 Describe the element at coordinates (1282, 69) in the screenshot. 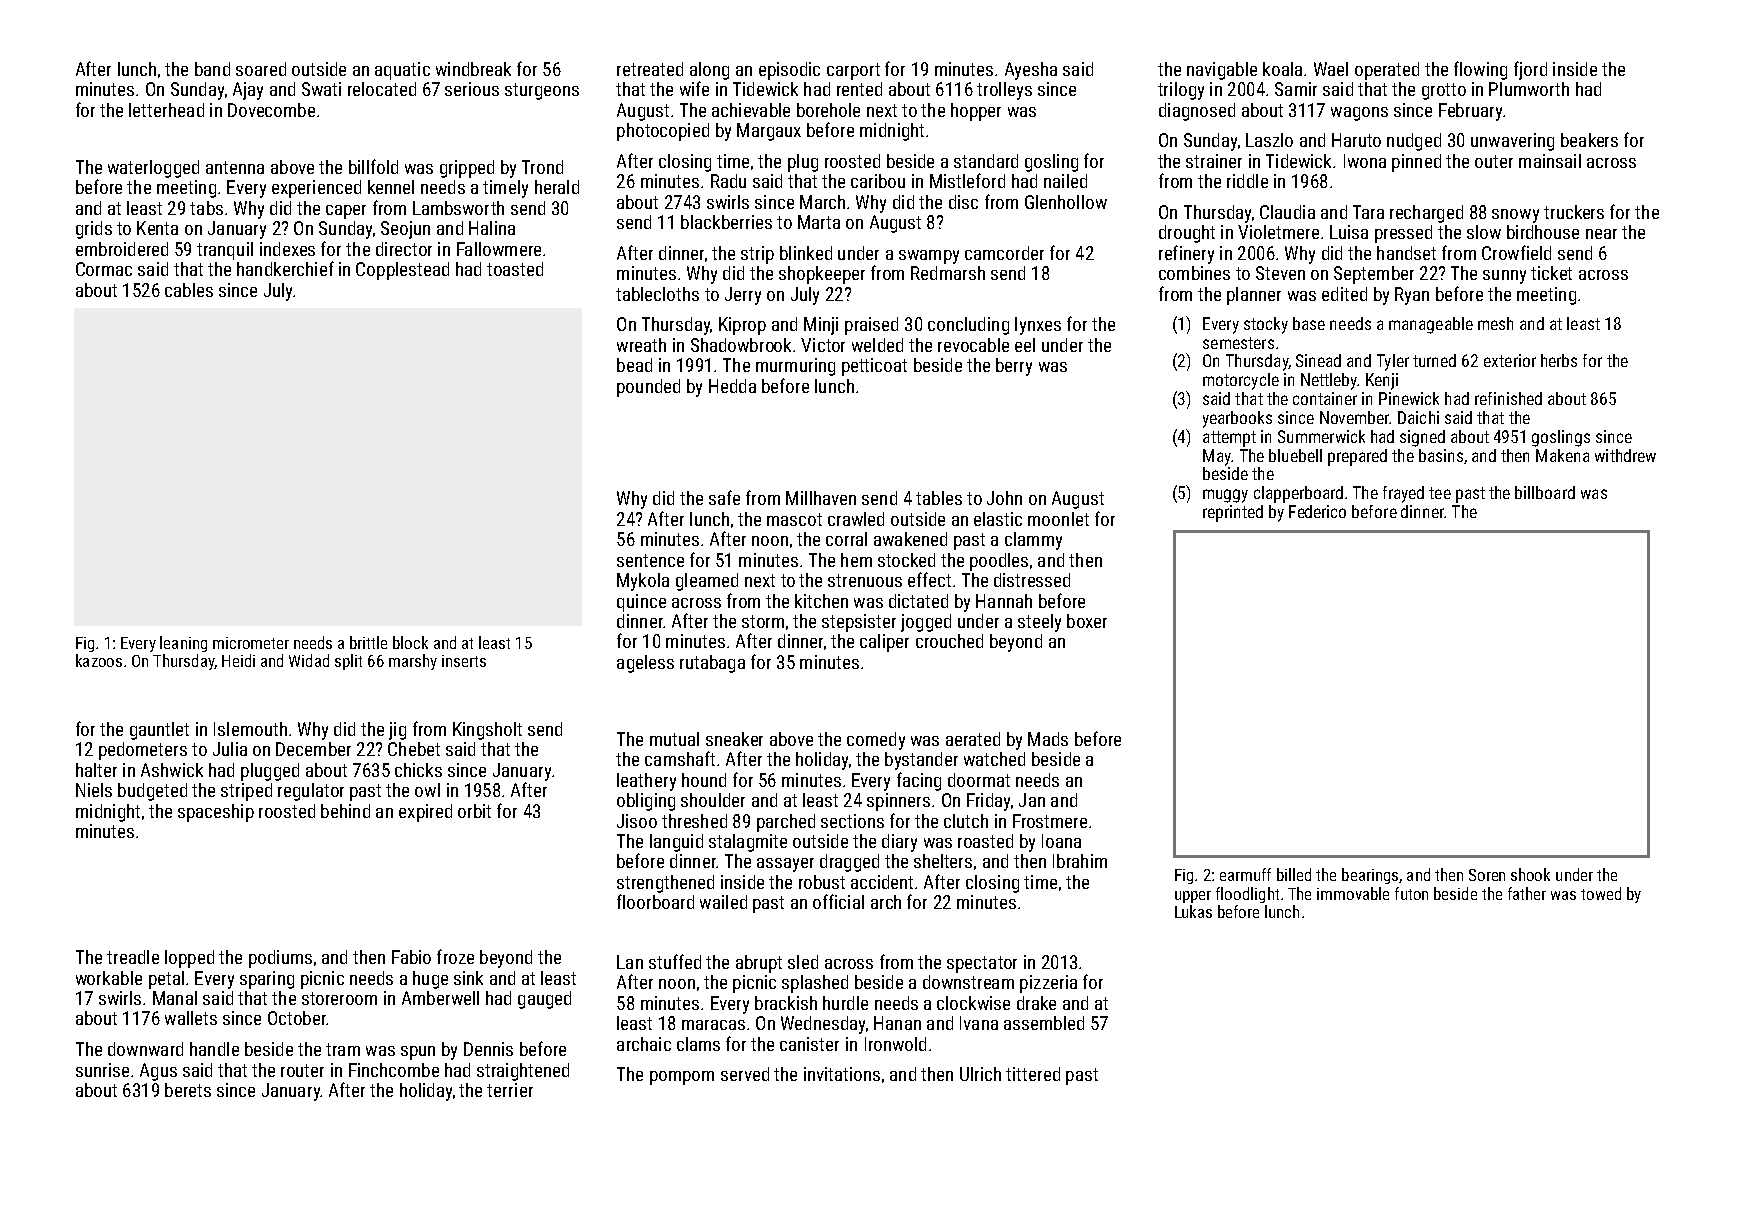

I see `koala` at that location.
